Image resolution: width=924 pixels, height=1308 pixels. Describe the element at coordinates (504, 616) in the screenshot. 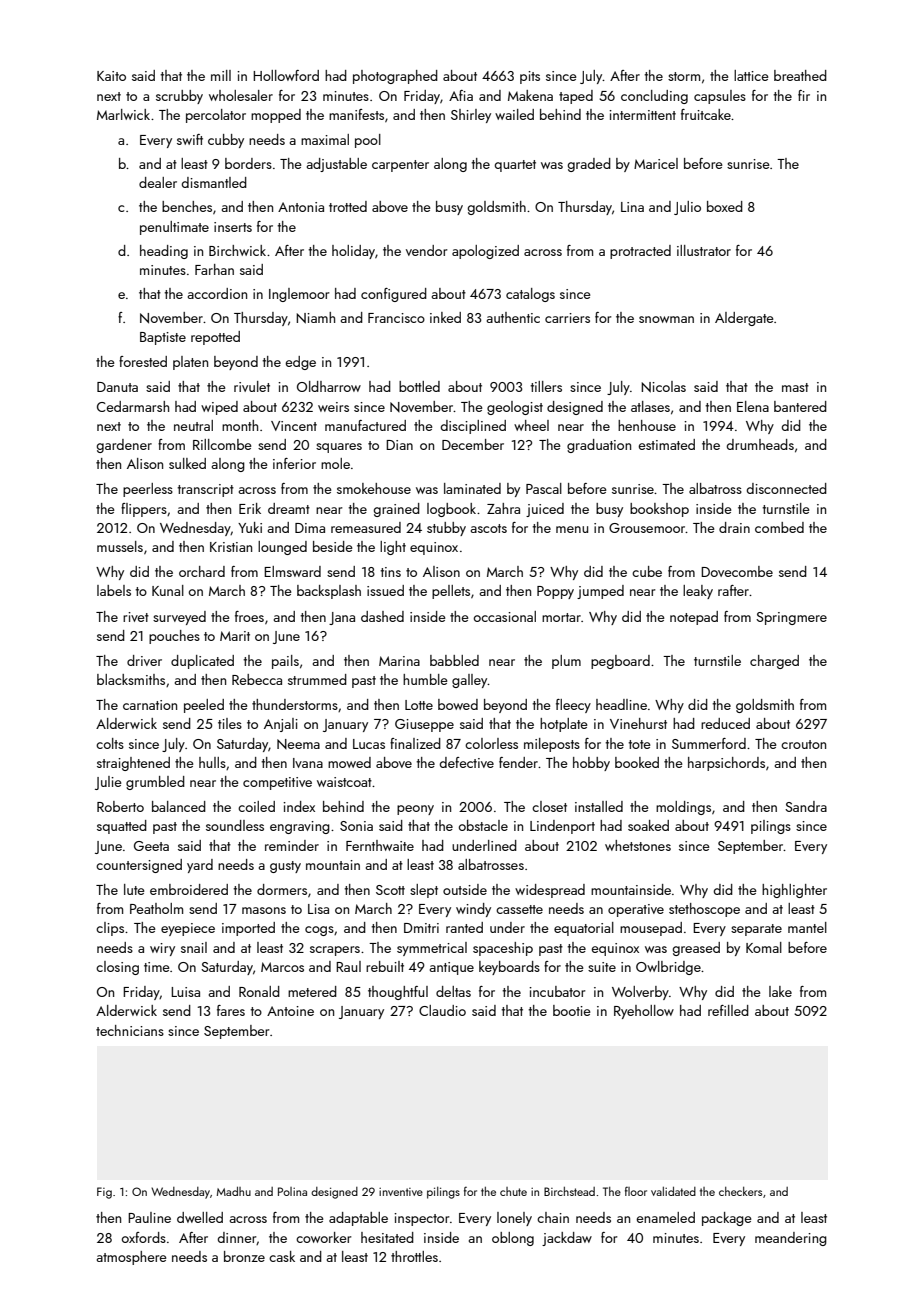

I see `occasional` at that location.
